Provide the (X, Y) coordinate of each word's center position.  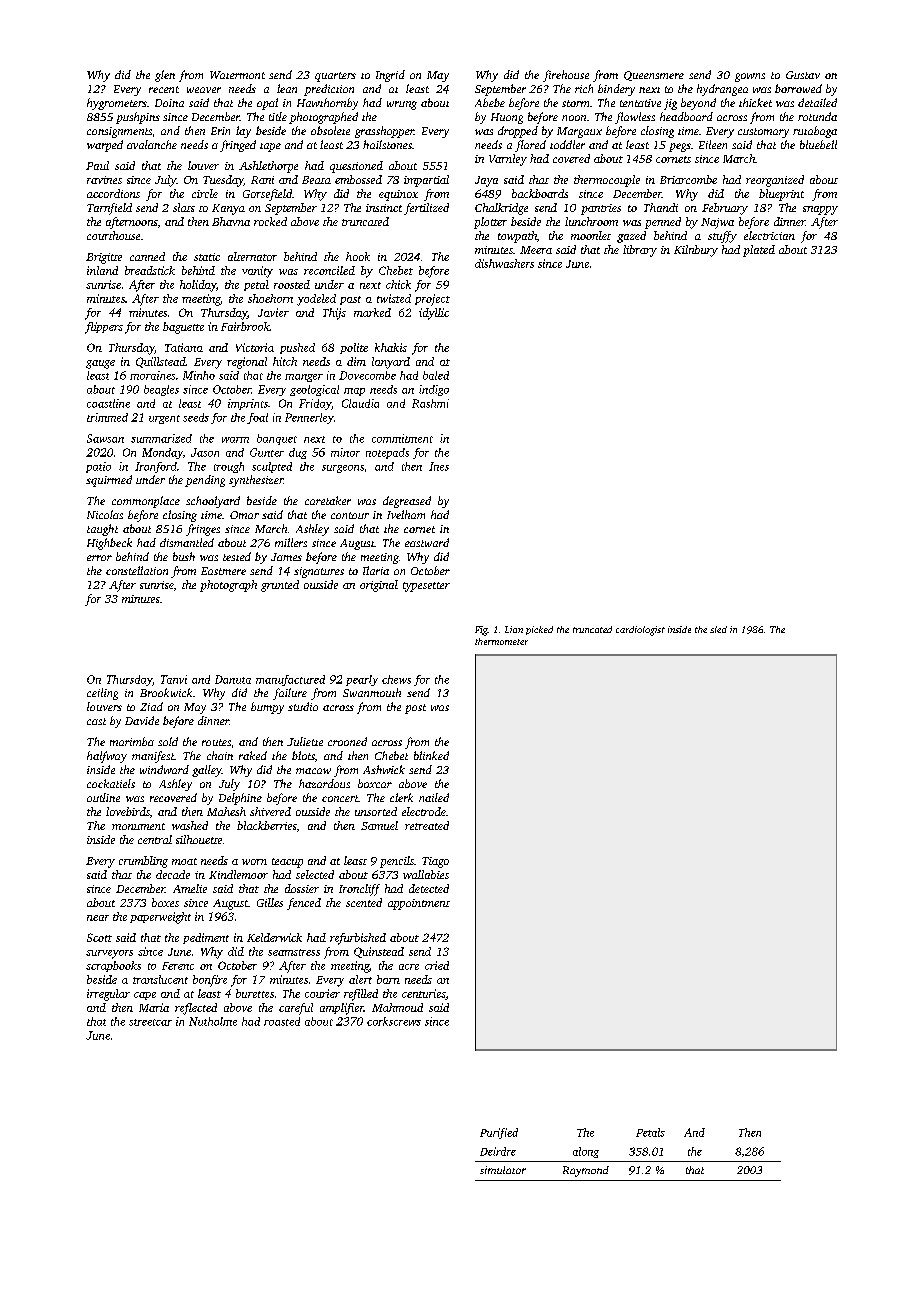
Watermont (237, 75)
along (586, 1152)
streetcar (150, 1022)
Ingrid (390, 76)
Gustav (803, 75)
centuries (423, 993)
